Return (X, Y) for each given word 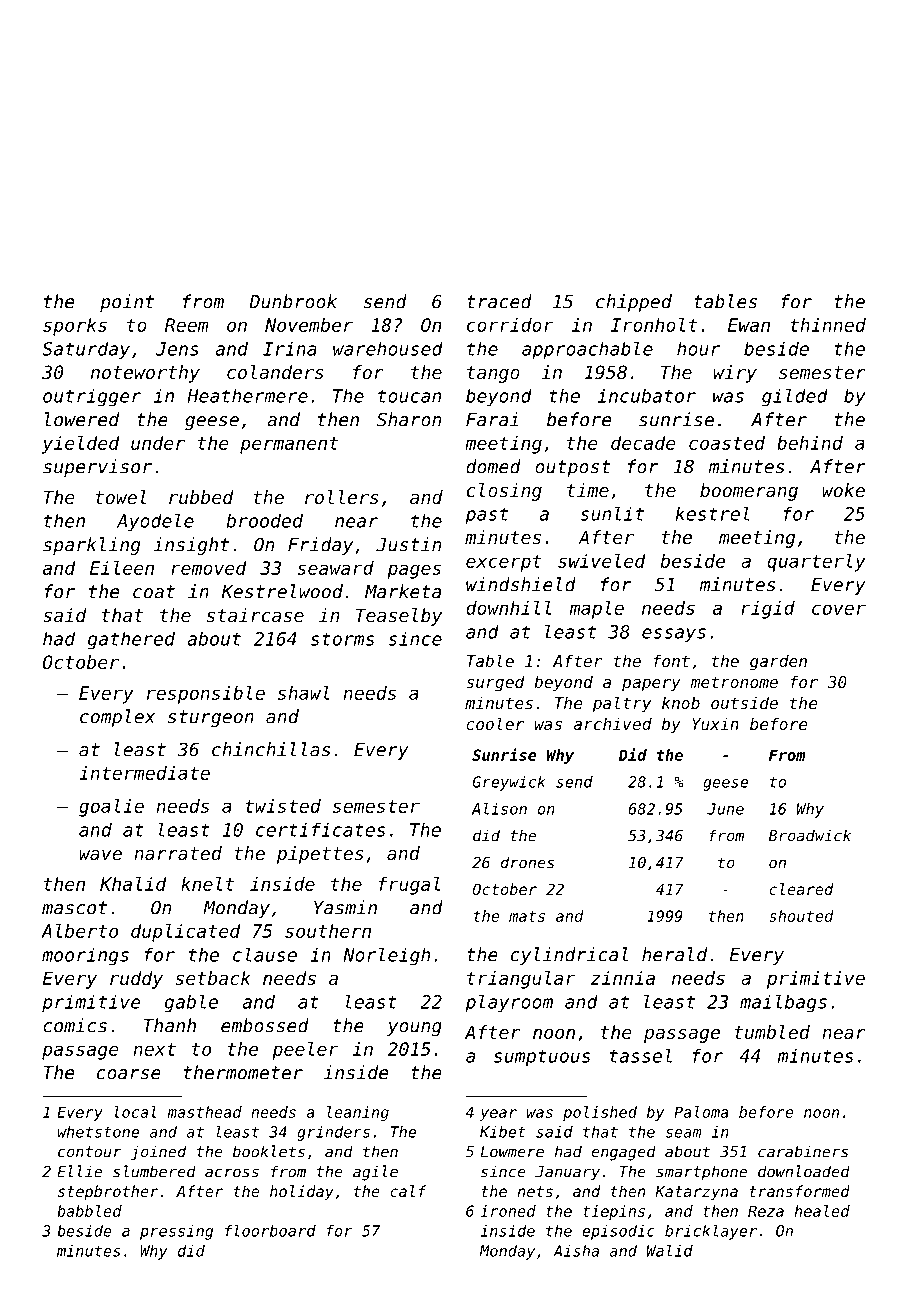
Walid (670, 1250)
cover (839, 609)
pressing (176, 1232)
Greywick (509, 783)
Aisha (576, 1251)
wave (100, 855)
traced (499, 301)
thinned (828, 325)
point (127, 303)
